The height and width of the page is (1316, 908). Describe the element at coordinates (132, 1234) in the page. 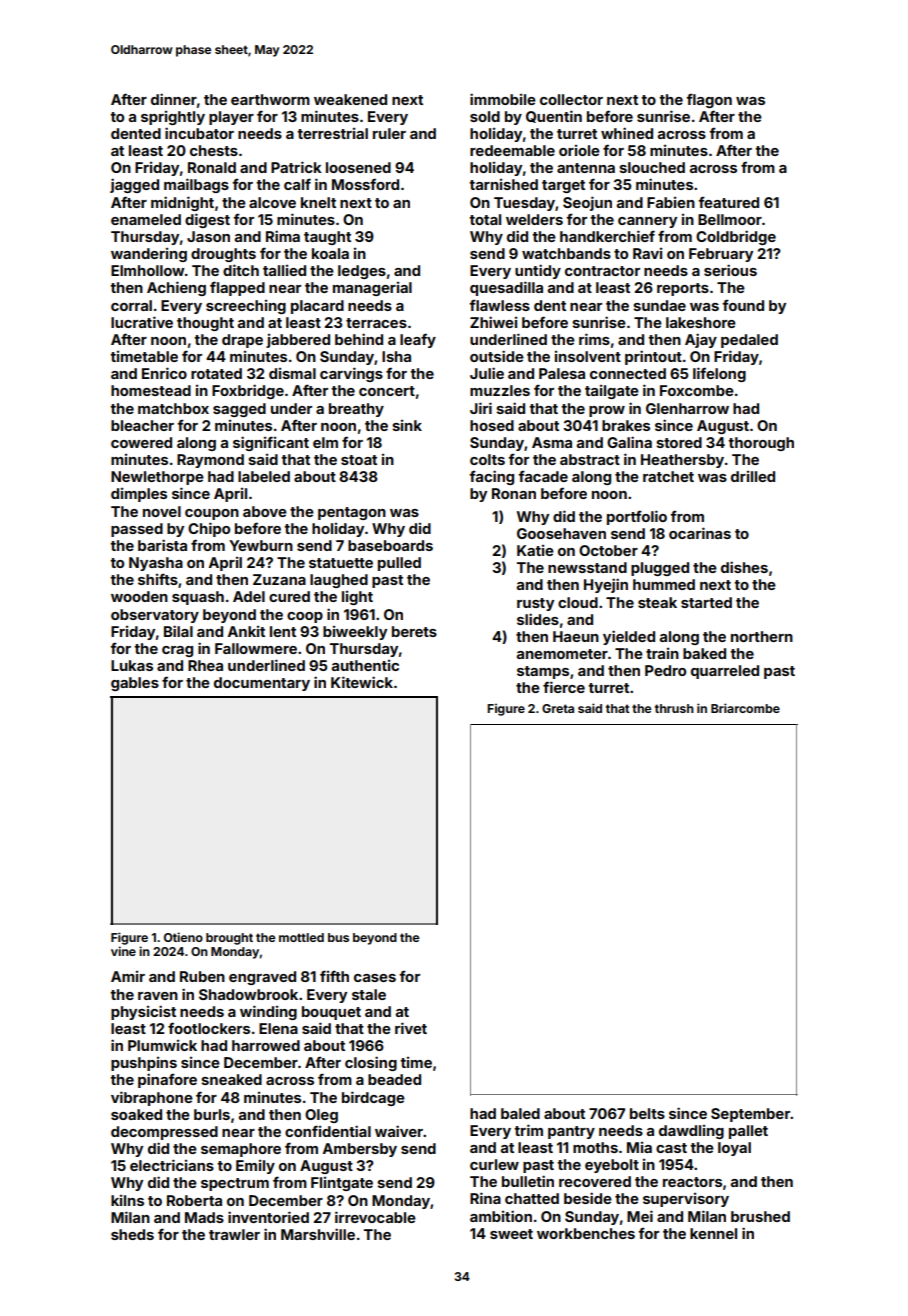

I see `sheds` at that location.
